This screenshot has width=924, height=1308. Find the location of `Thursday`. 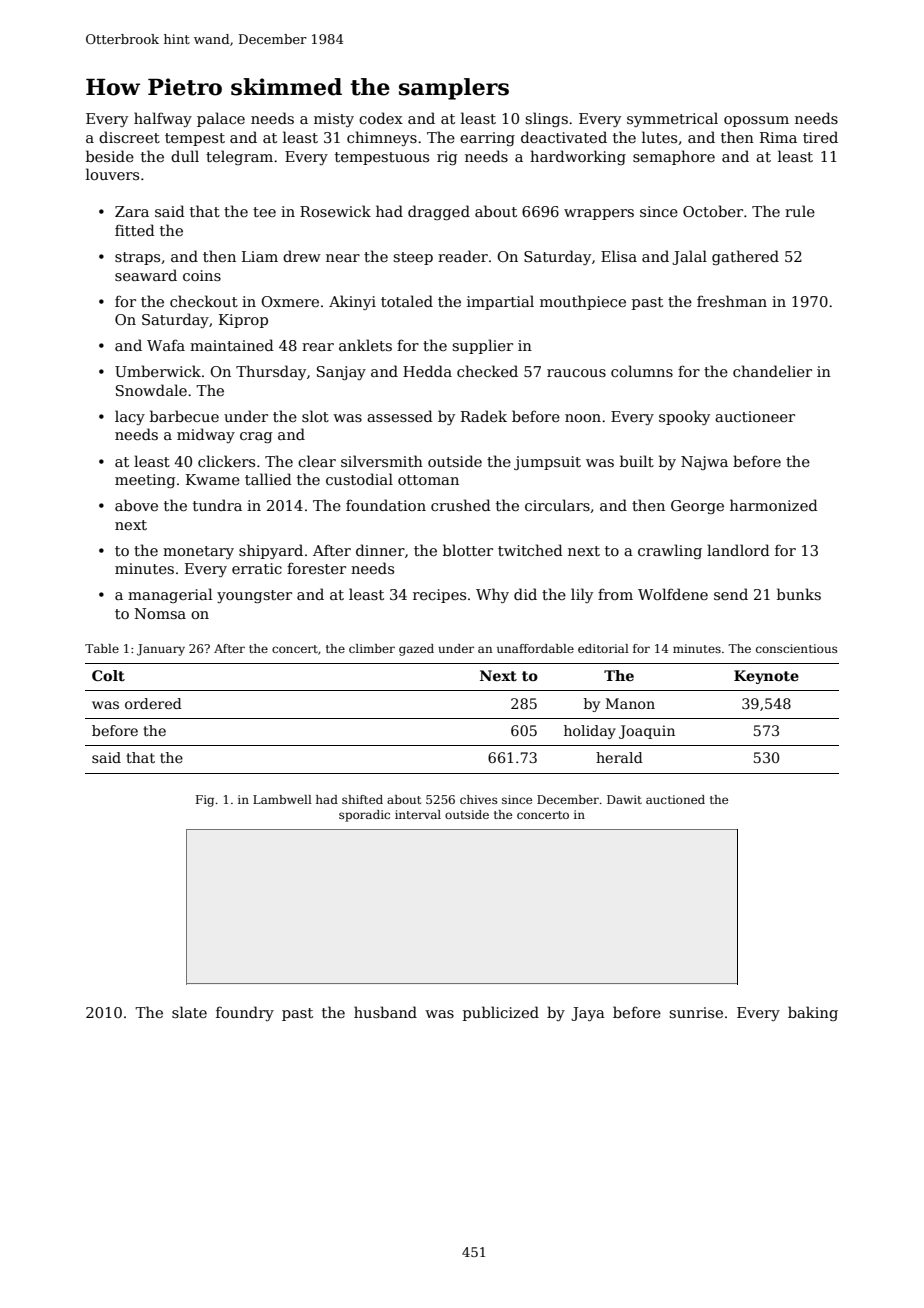

Thursday is located at coordinates (271, 372).
